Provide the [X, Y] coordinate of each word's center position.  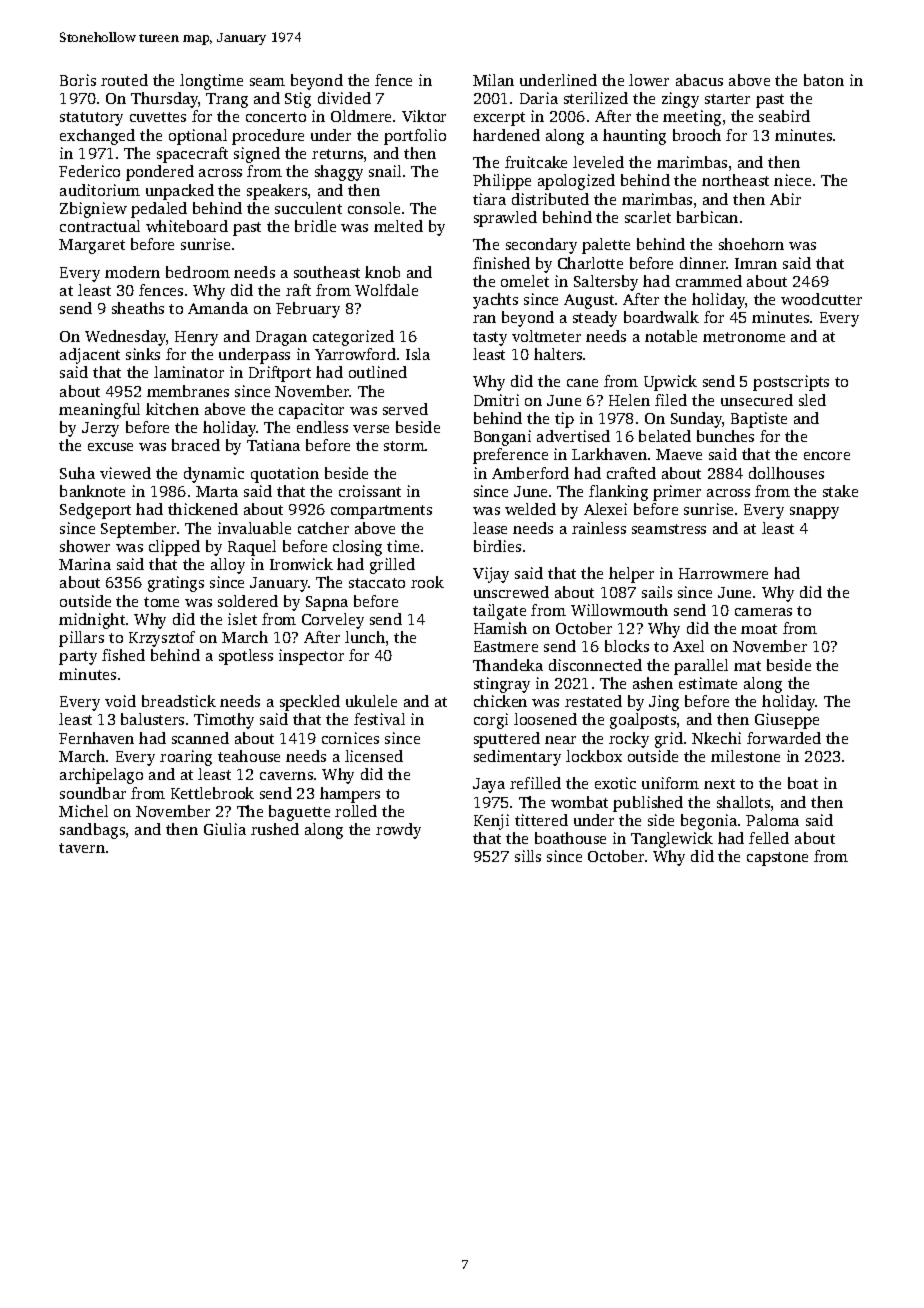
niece [792, 180]
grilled [392, 566]
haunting [634, 137]
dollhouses [786, 473]
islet [242, 619]
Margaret [92, 246]
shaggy [339, 173]
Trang [227, 100]
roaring [186, 758]
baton [824, 80]
